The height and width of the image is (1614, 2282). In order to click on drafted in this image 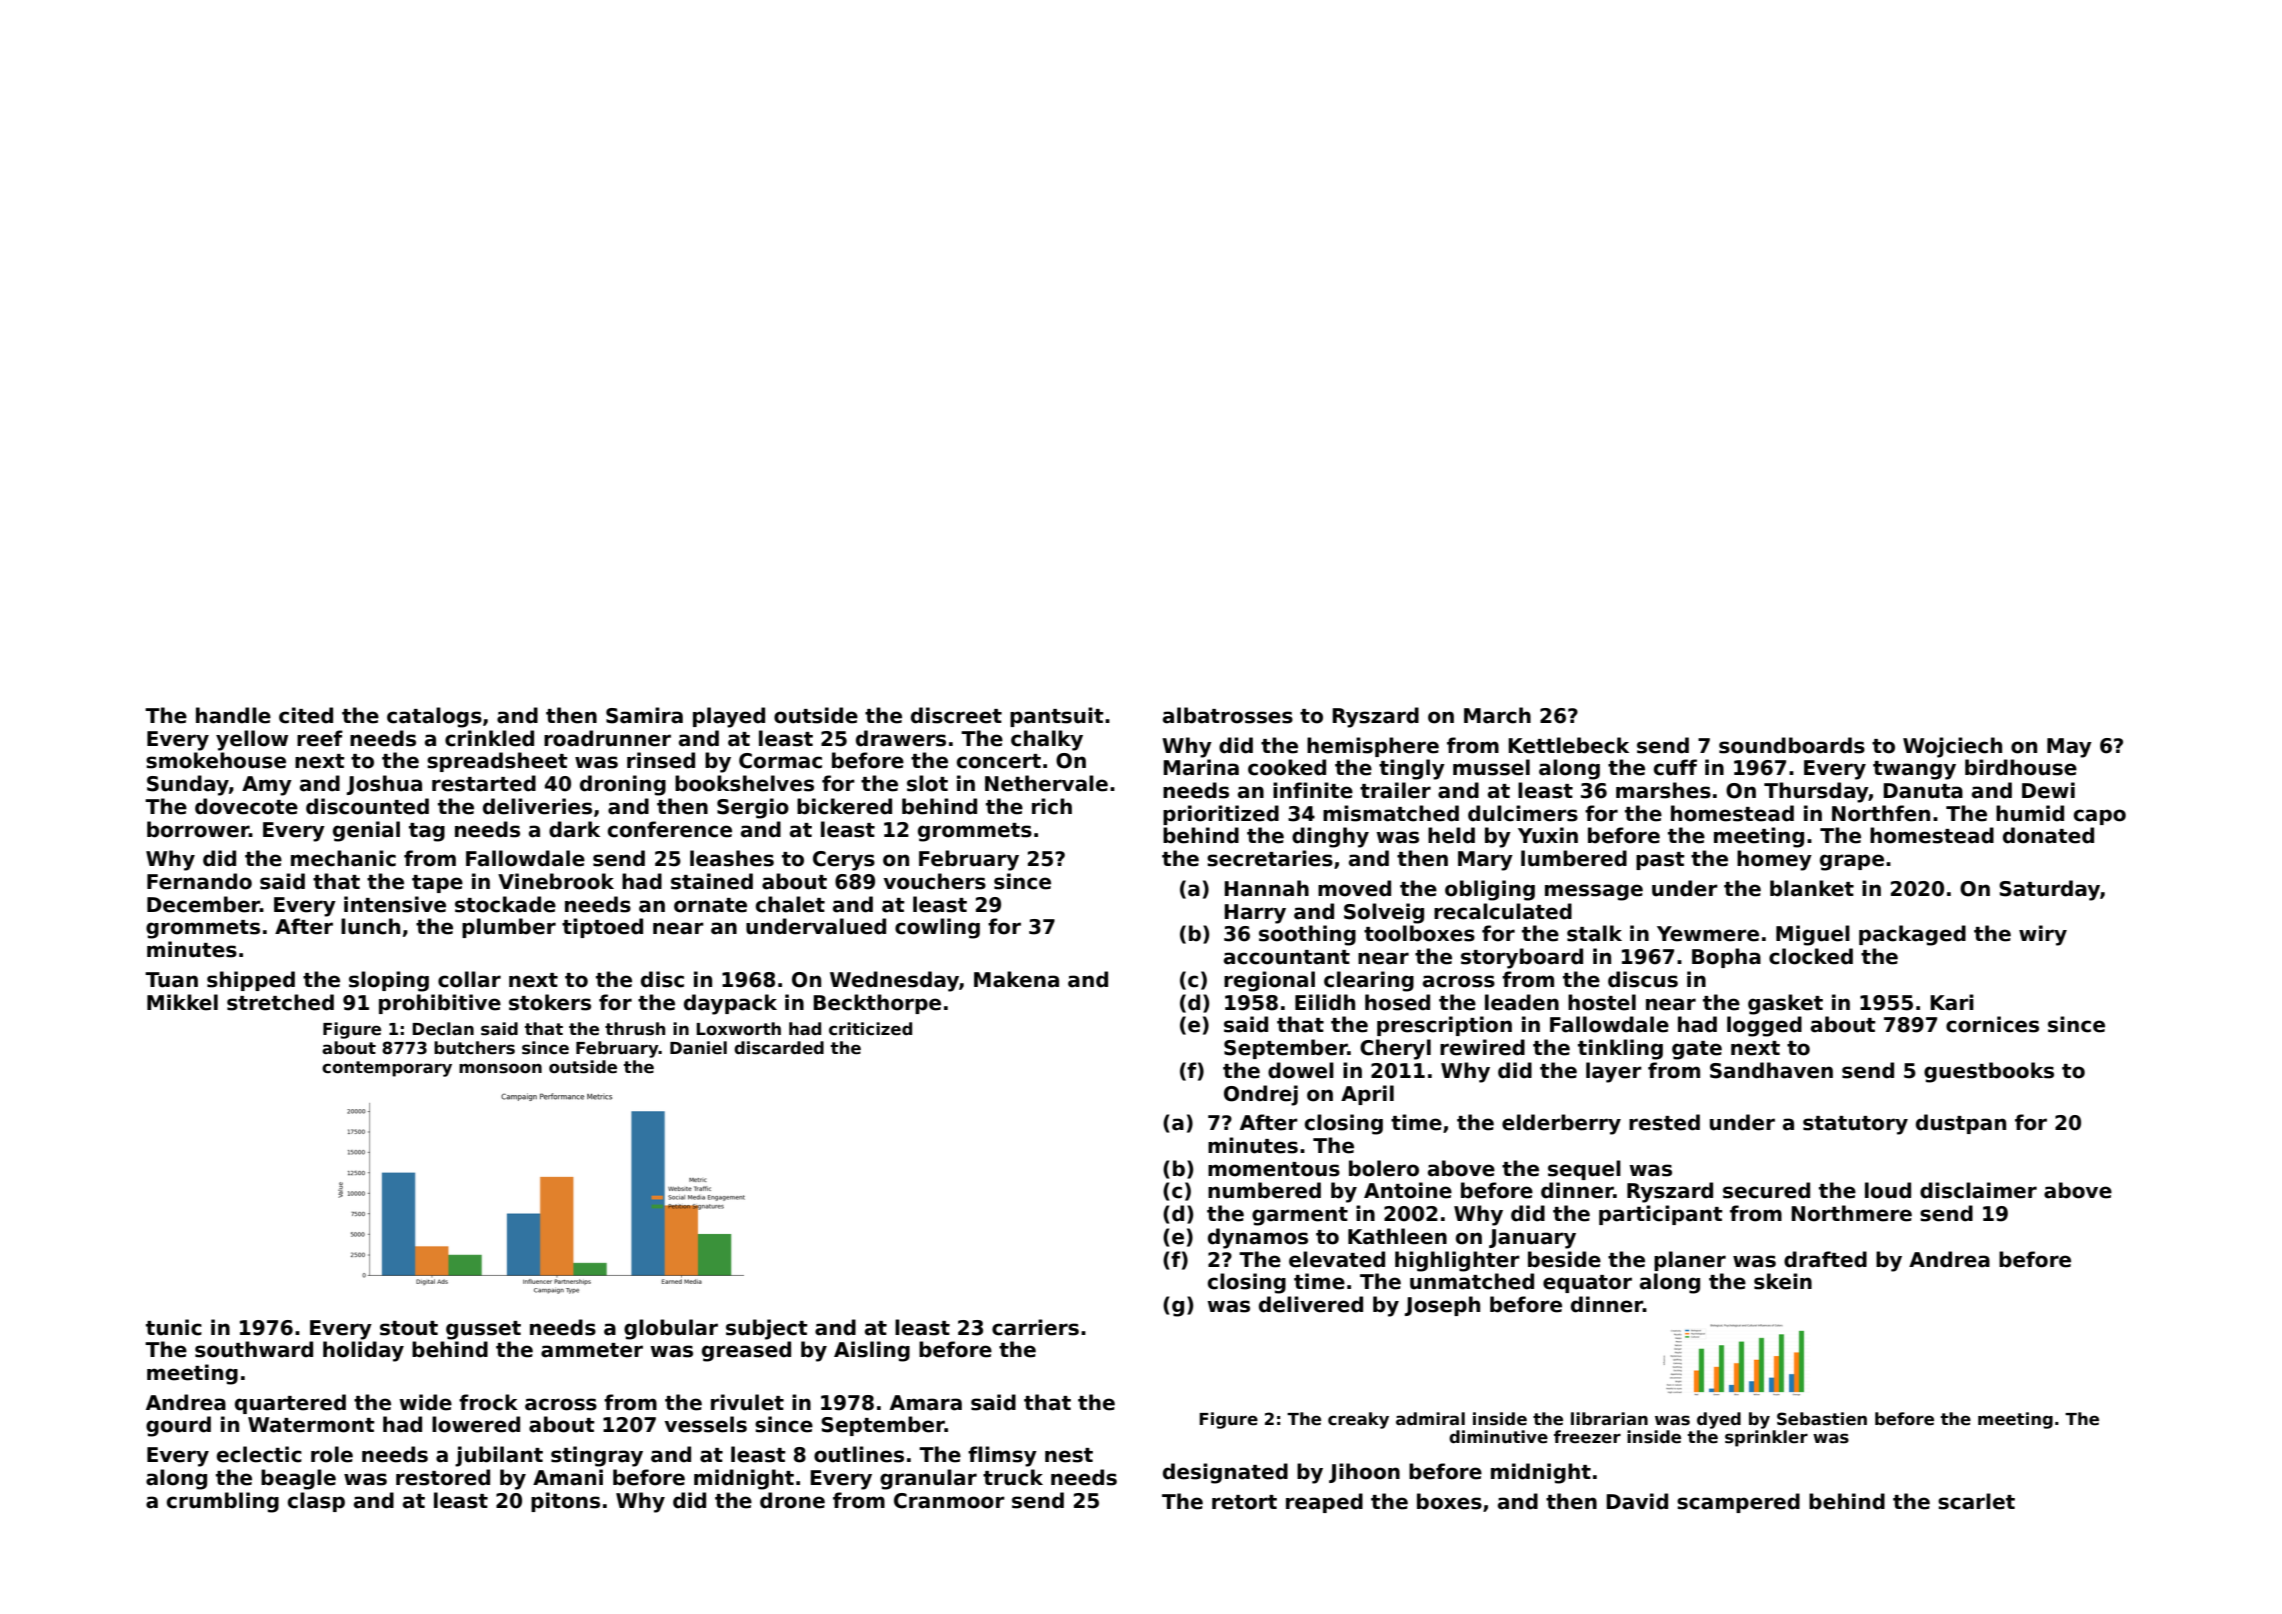, I will do `click(1825, 1259)`.
